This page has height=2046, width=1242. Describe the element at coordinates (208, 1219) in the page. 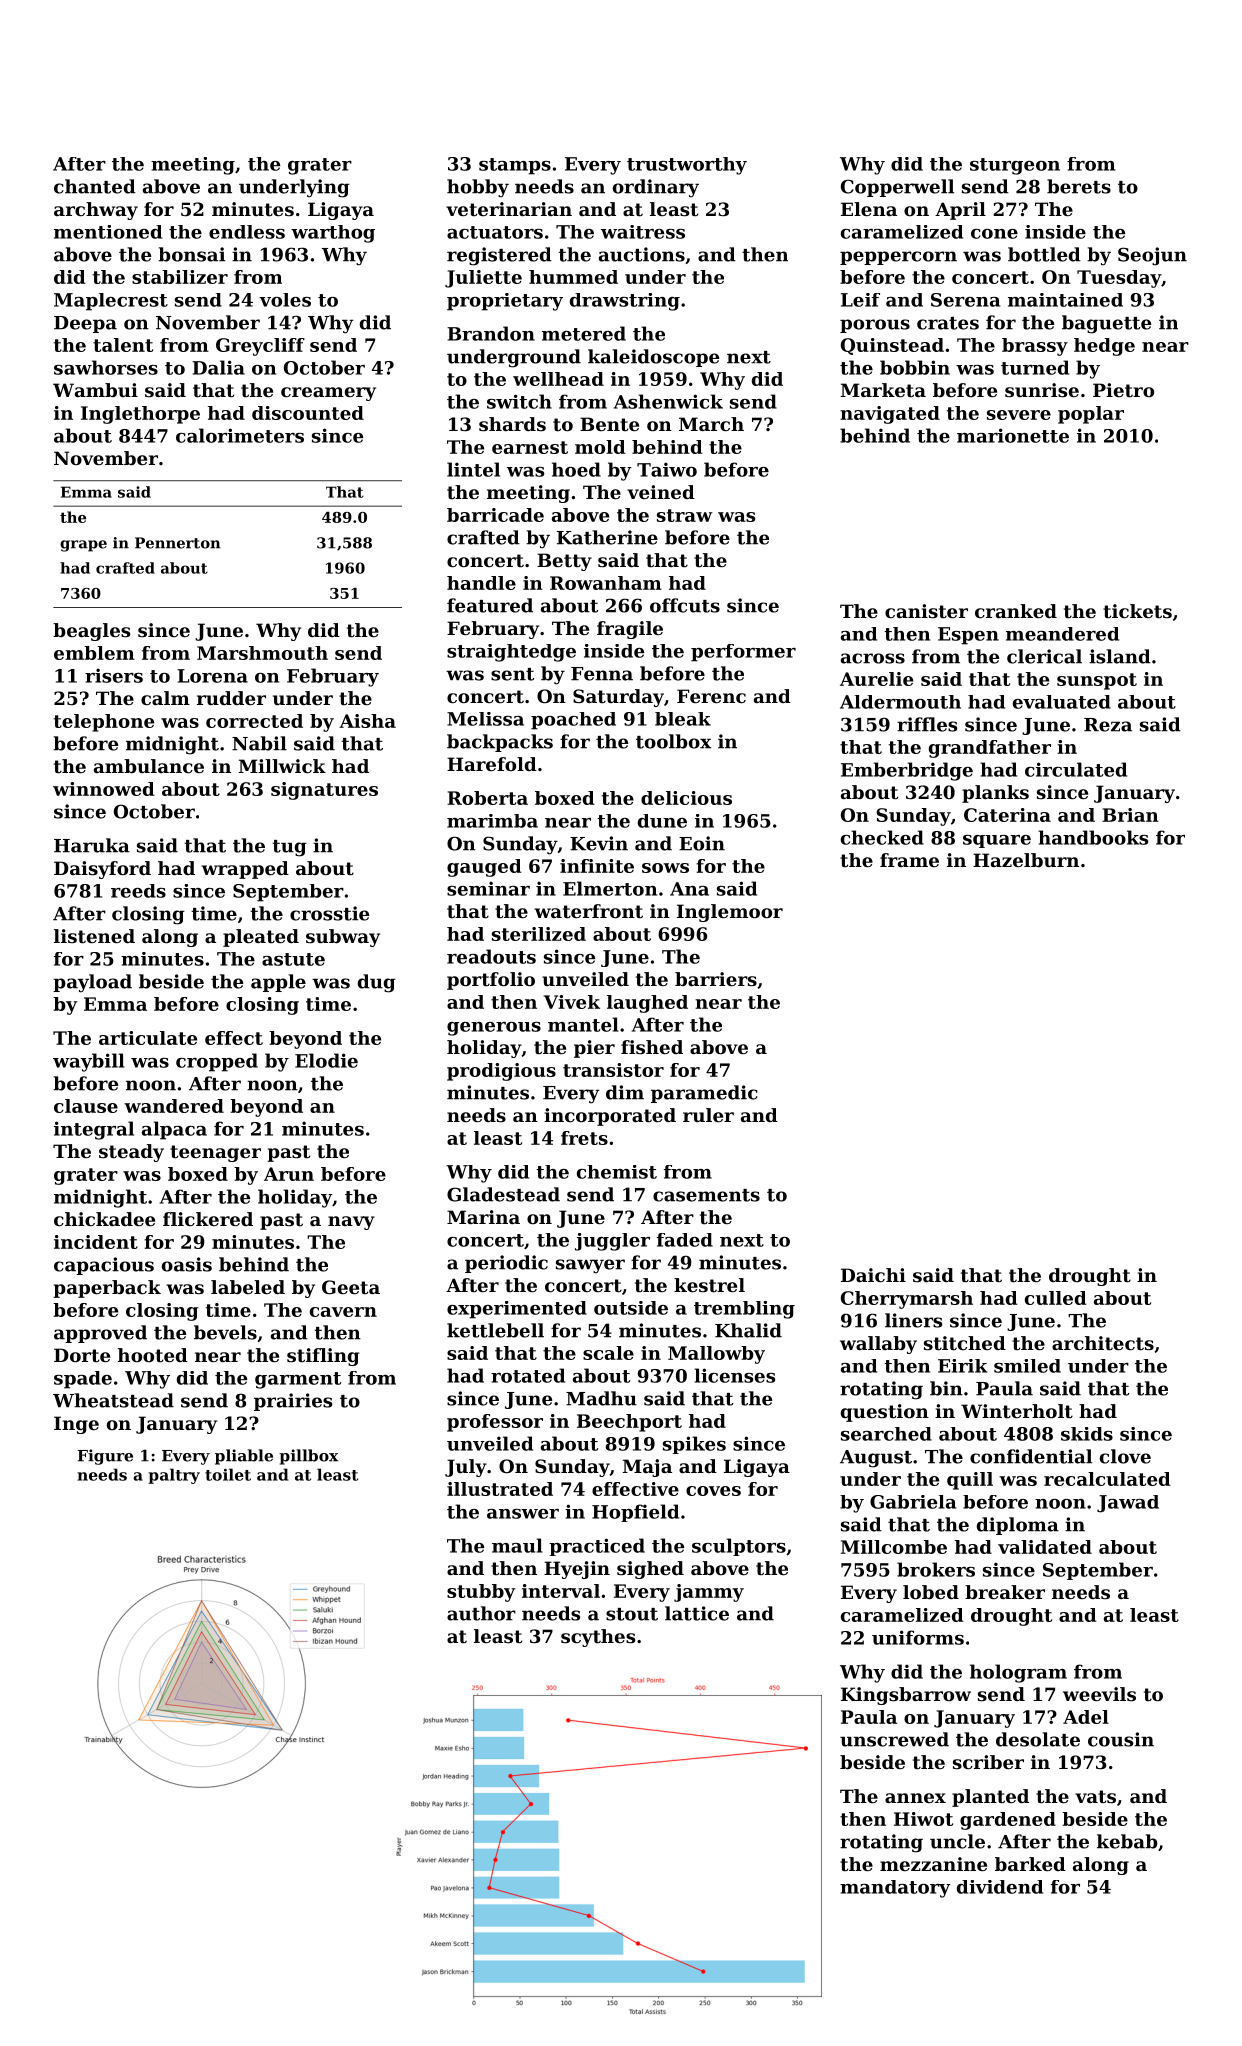

I see `flickered` at that location.
